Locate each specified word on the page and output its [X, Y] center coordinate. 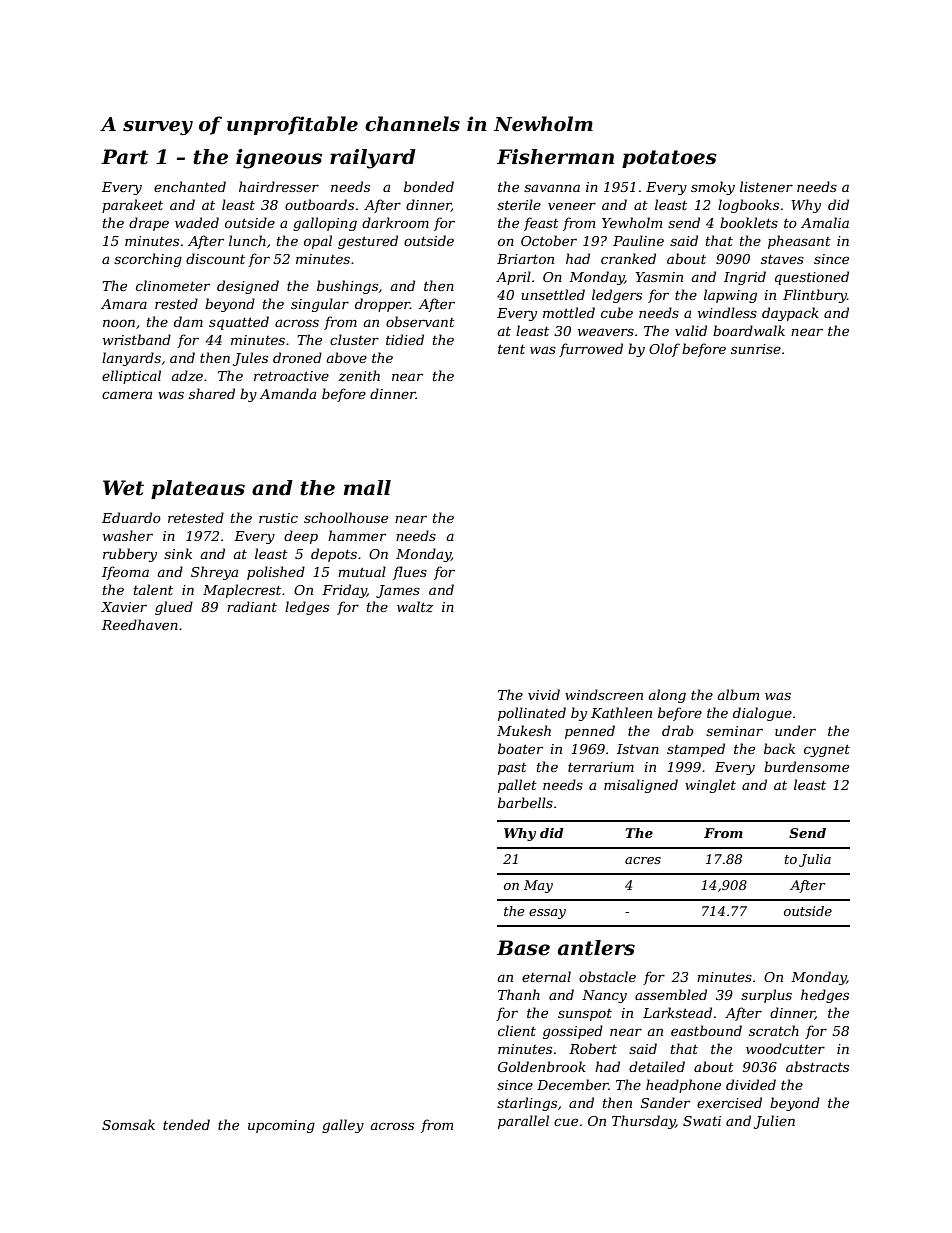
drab [678, 730]
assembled [671, 994]
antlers [596, 948]
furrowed [591, 350]
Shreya [214, 573]
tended [186, 1124]
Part [124, 157]
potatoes [669, 159]
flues [410, 573]
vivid [544, 694]
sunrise [756, 349]
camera [127, 395]
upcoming [281, 1126]
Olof [664, 350]
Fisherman [555, 157]
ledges [307, 608]
